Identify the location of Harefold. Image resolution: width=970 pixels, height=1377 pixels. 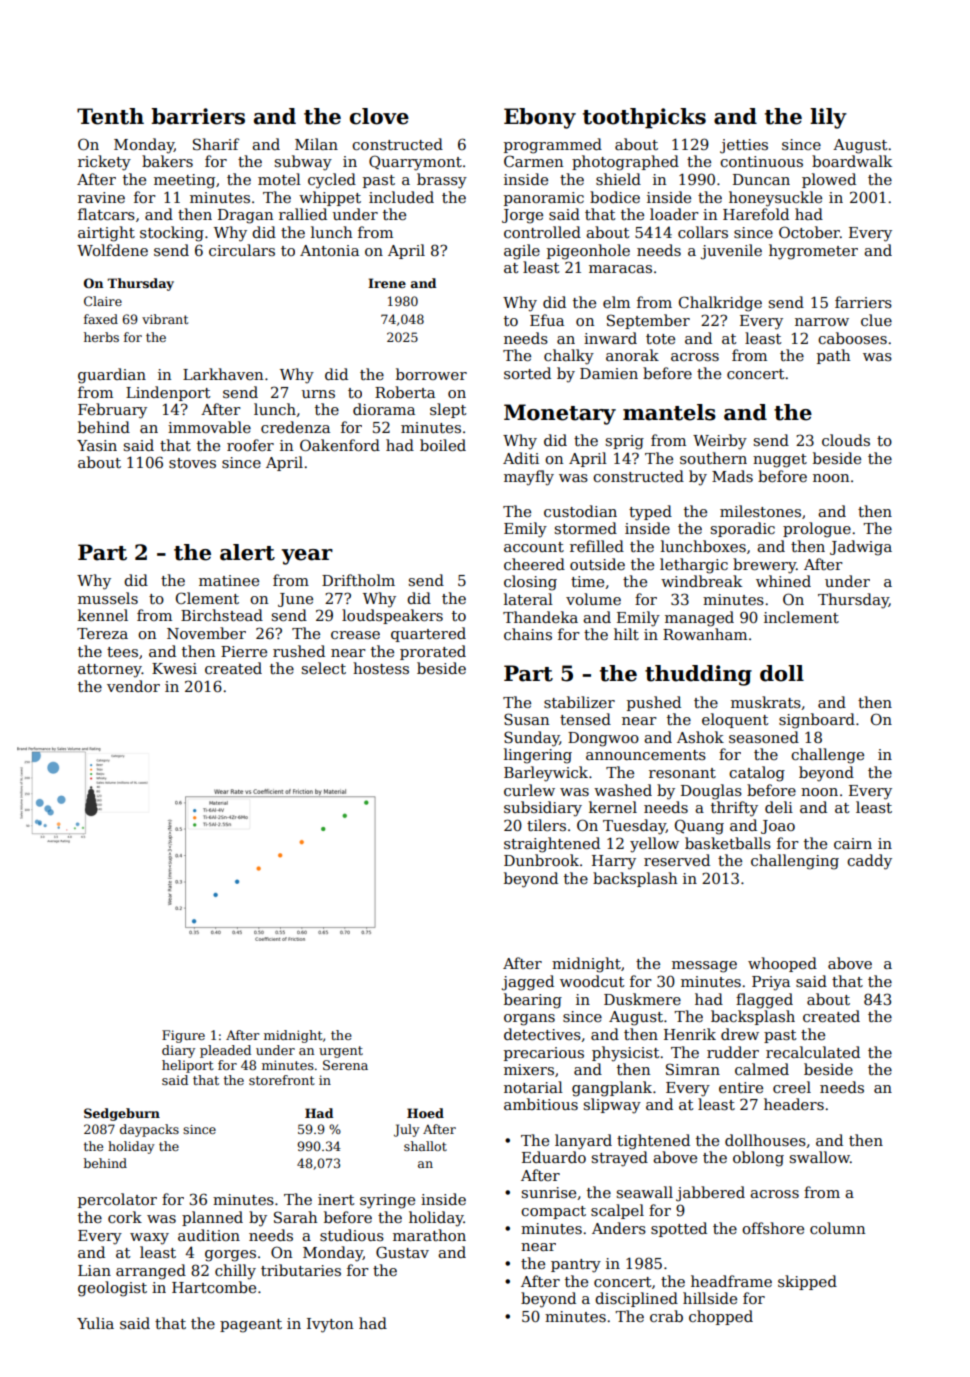
(756, 214).
